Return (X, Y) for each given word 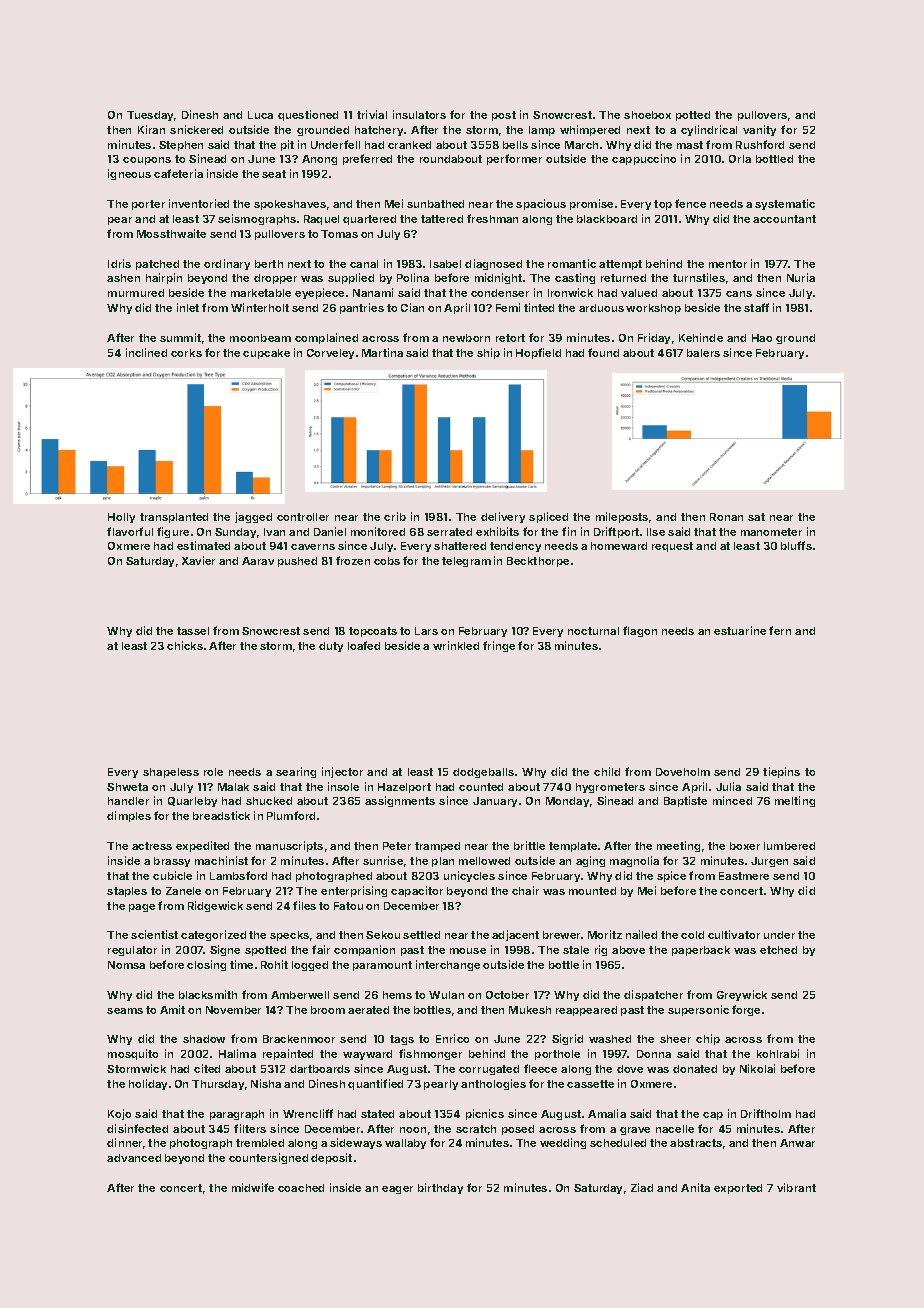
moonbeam (260, 338)
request (672, 547)
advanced (134, 1158)
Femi (508, 307)
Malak (233, 787)
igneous (129, 174)
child (607, 771)
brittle (529, 845)
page (142, 908)
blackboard (607, 219)
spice (671, 876)
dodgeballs (483, 773)
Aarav (258, 561)
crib (395, 516)
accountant (784, 219)
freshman (492, 218)
